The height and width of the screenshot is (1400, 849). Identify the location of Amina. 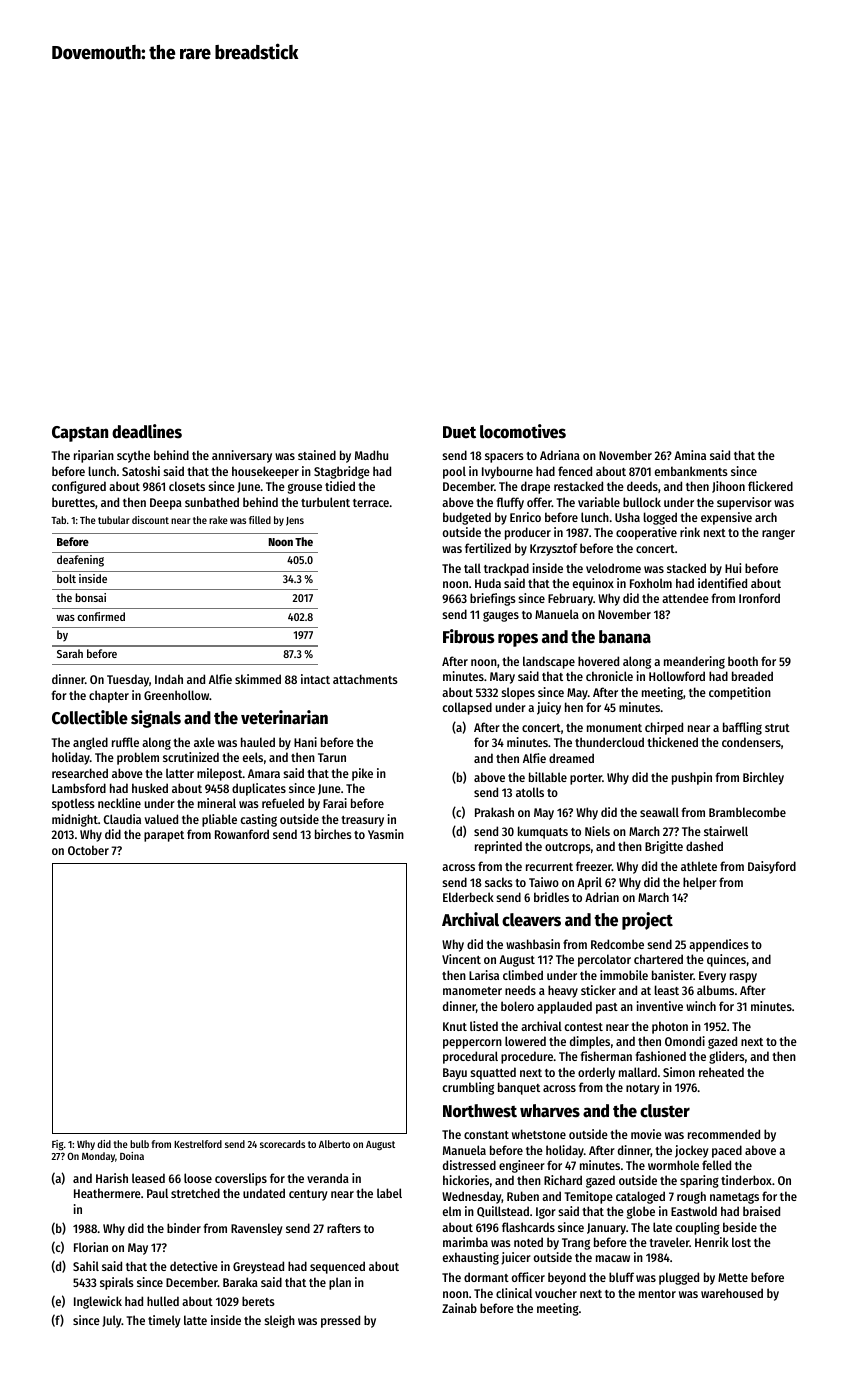
(690, 455).
